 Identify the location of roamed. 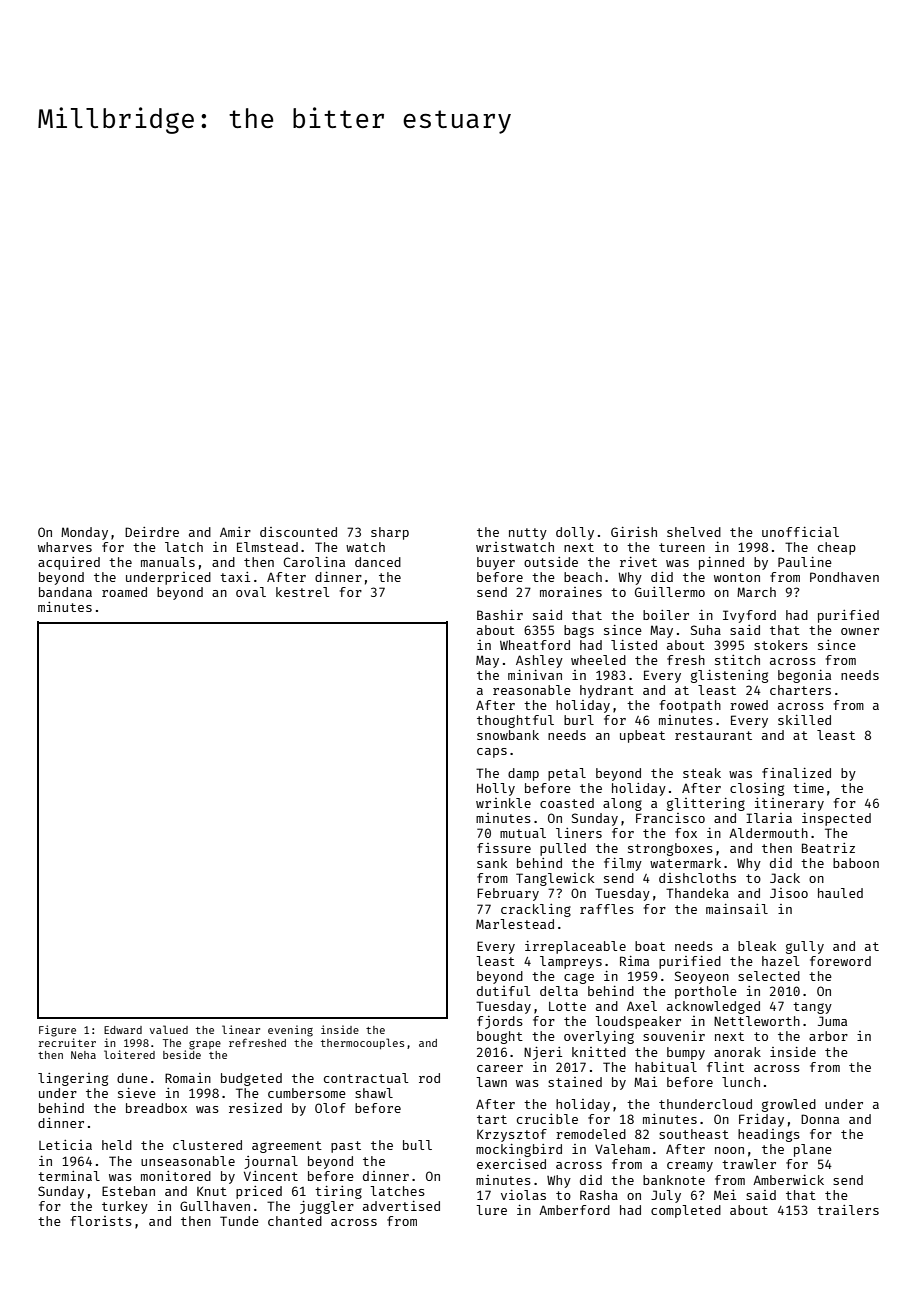
(124, 592).
